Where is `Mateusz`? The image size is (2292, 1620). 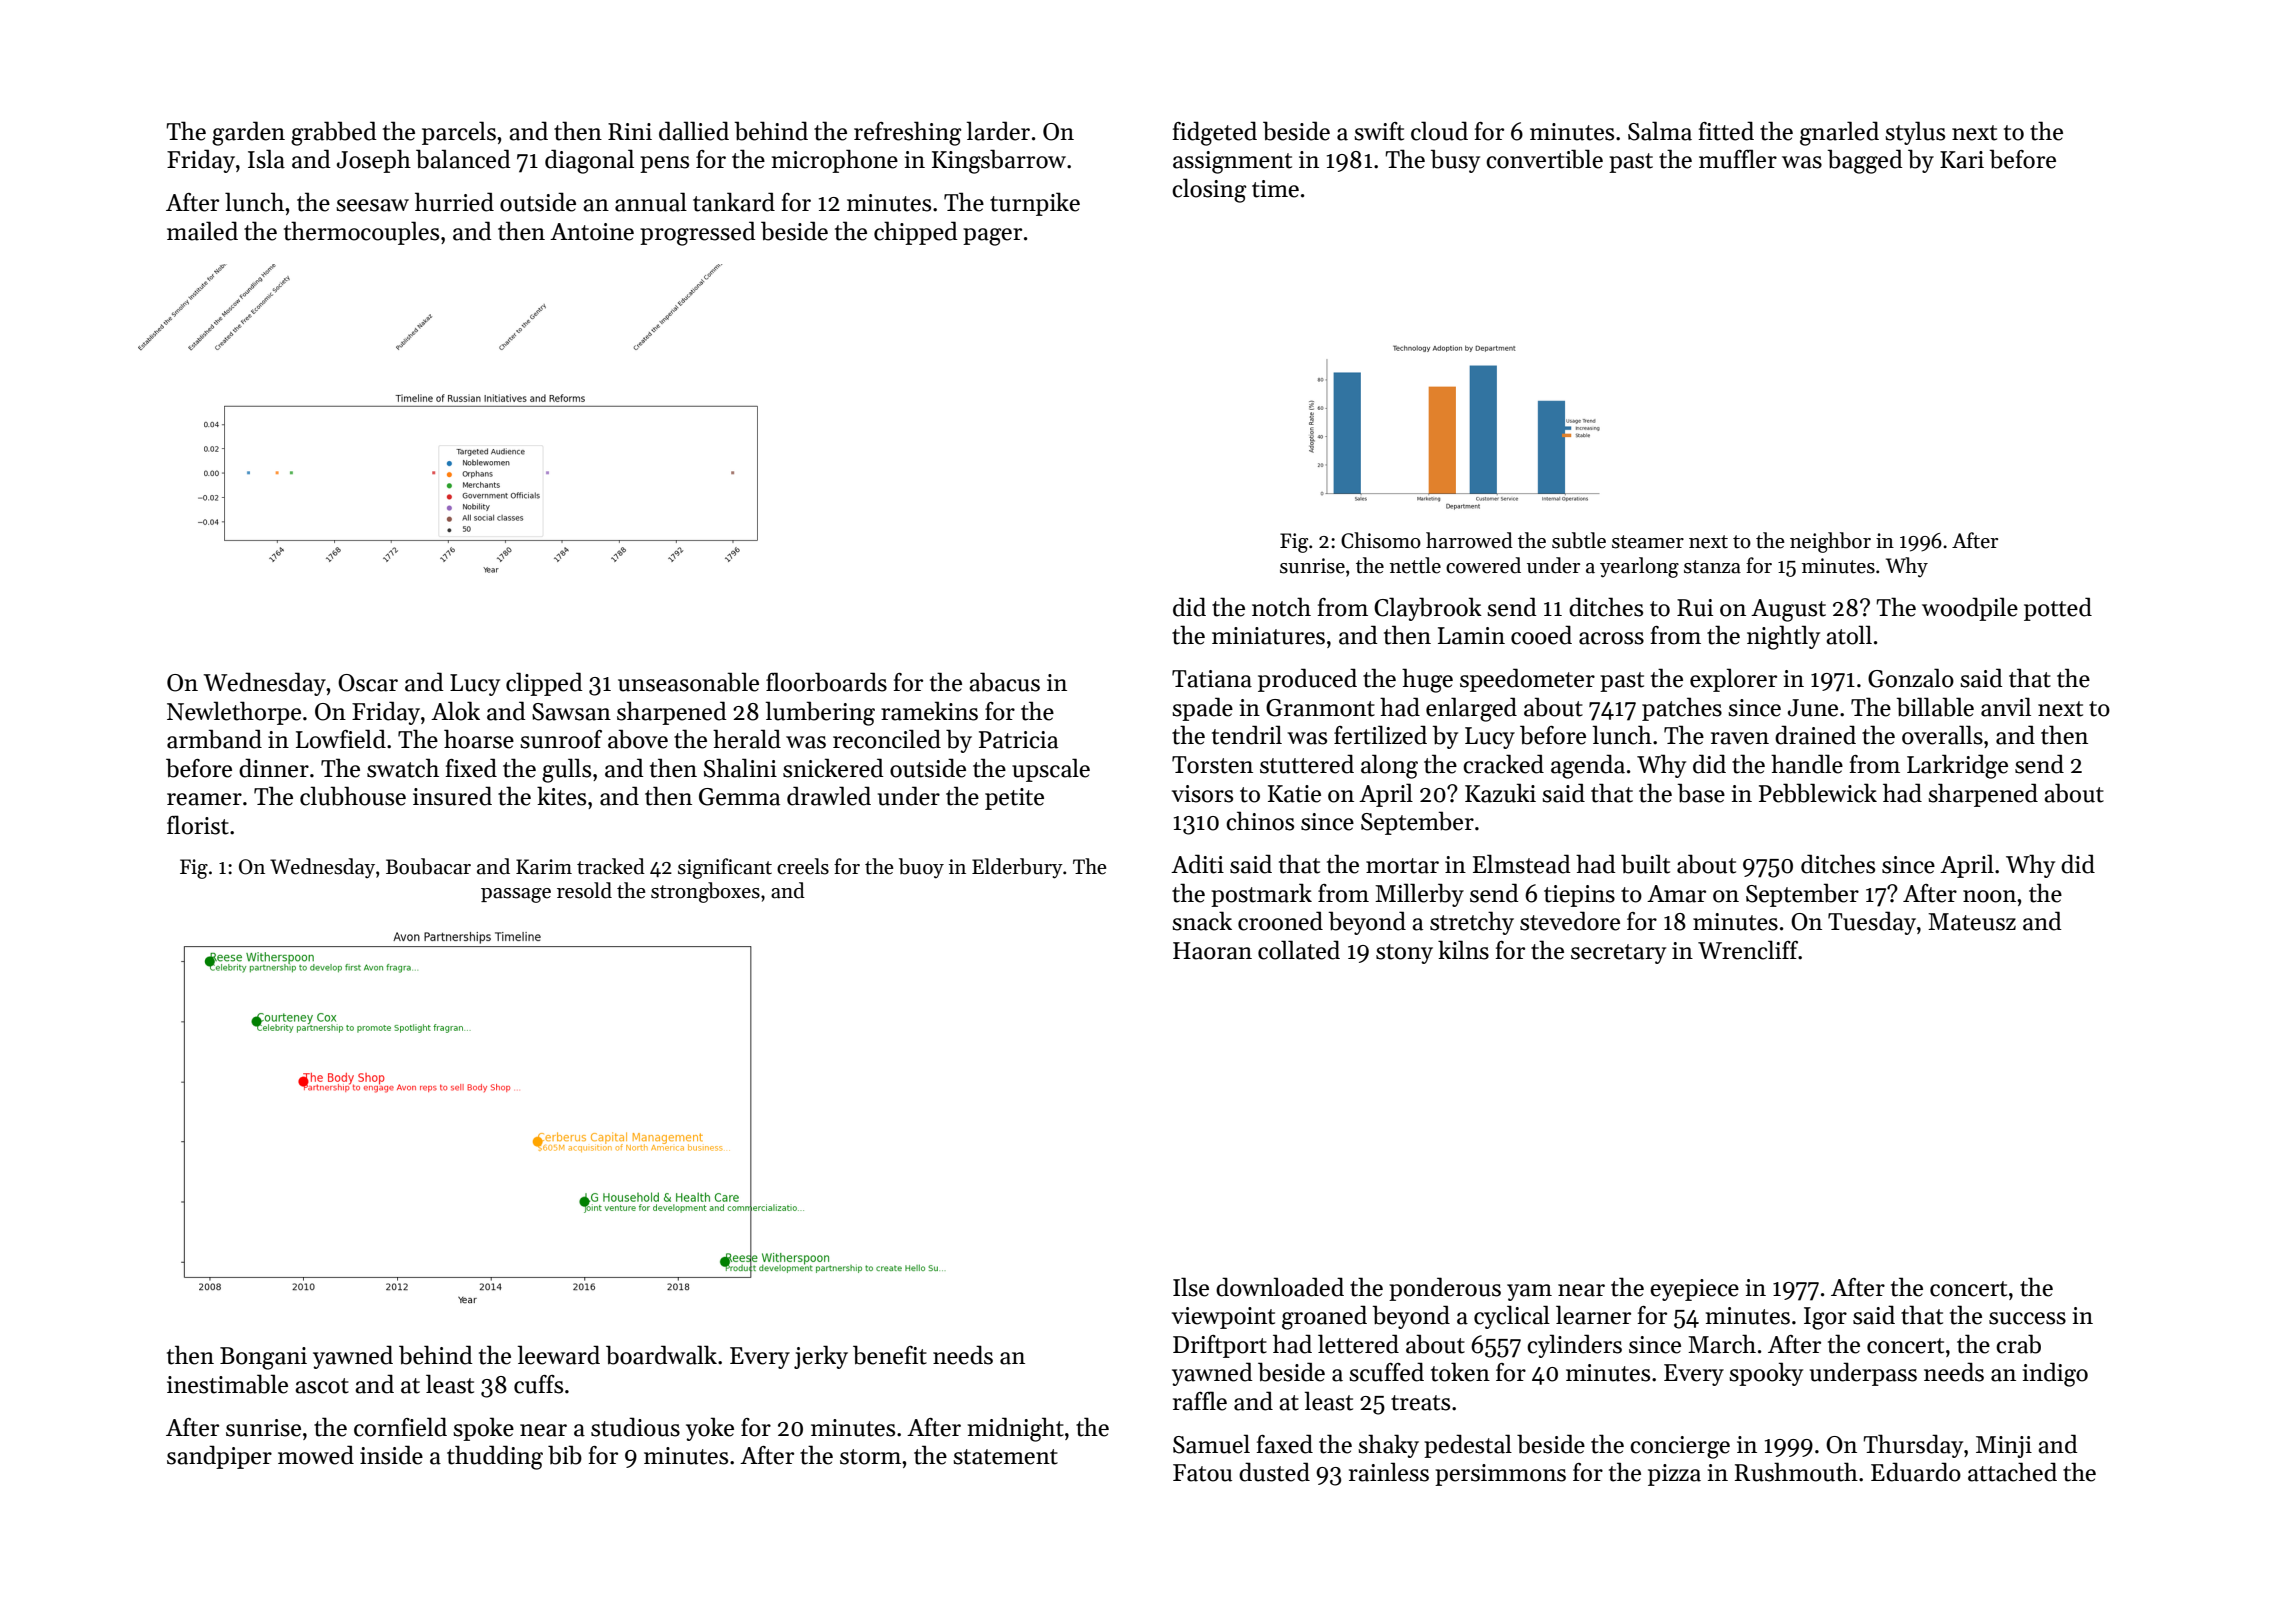
Mateusz is located at coordinates (1972, 922).
